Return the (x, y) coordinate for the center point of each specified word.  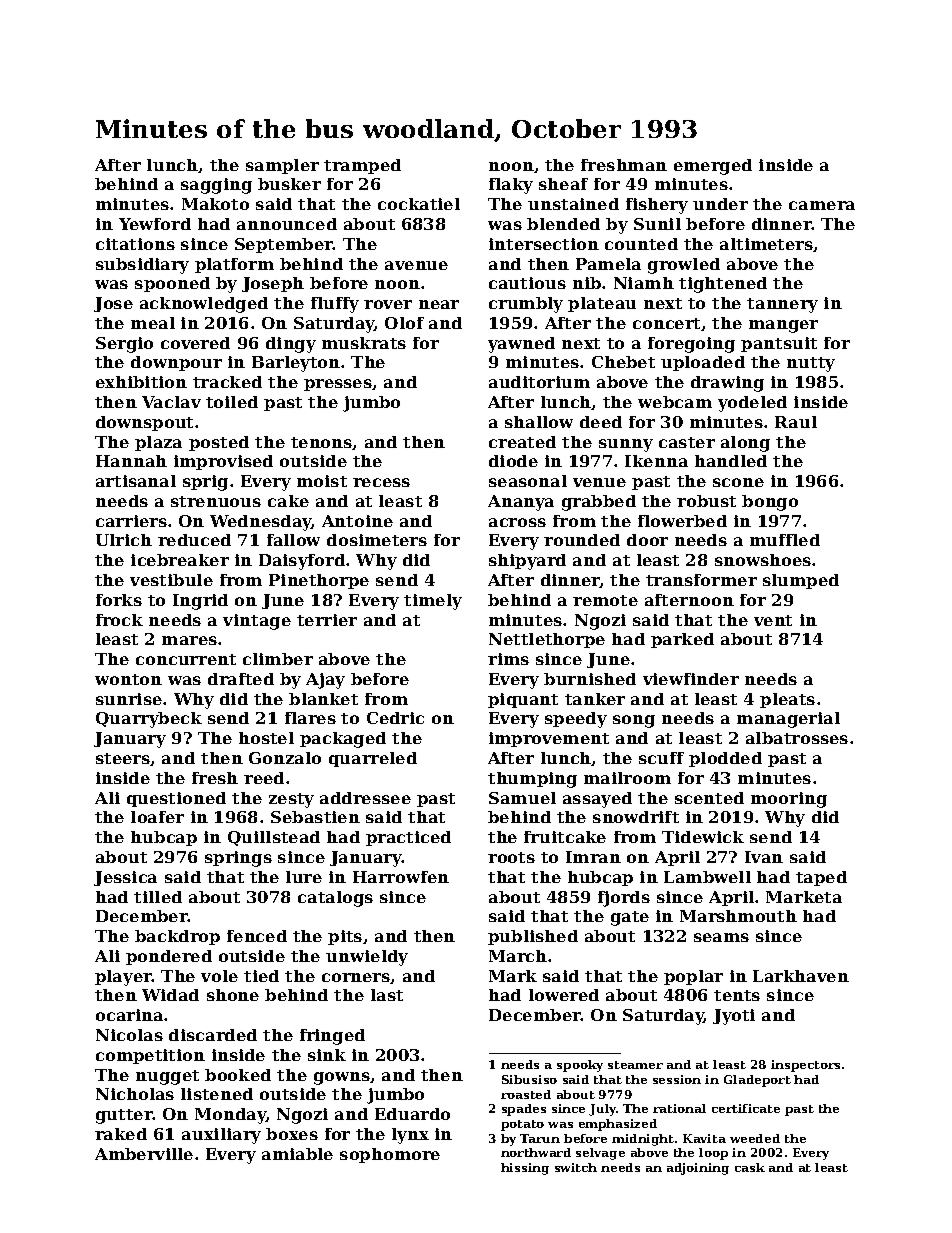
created (522, 442)
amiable (297, 1154)
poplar (693, 977)
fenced (257, 936)
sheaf (563, 184)
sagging (216, 186)
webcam (675, 402)
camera (822, 205)
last (387, 995)
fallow (293, 540)
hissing (525, 1169)
